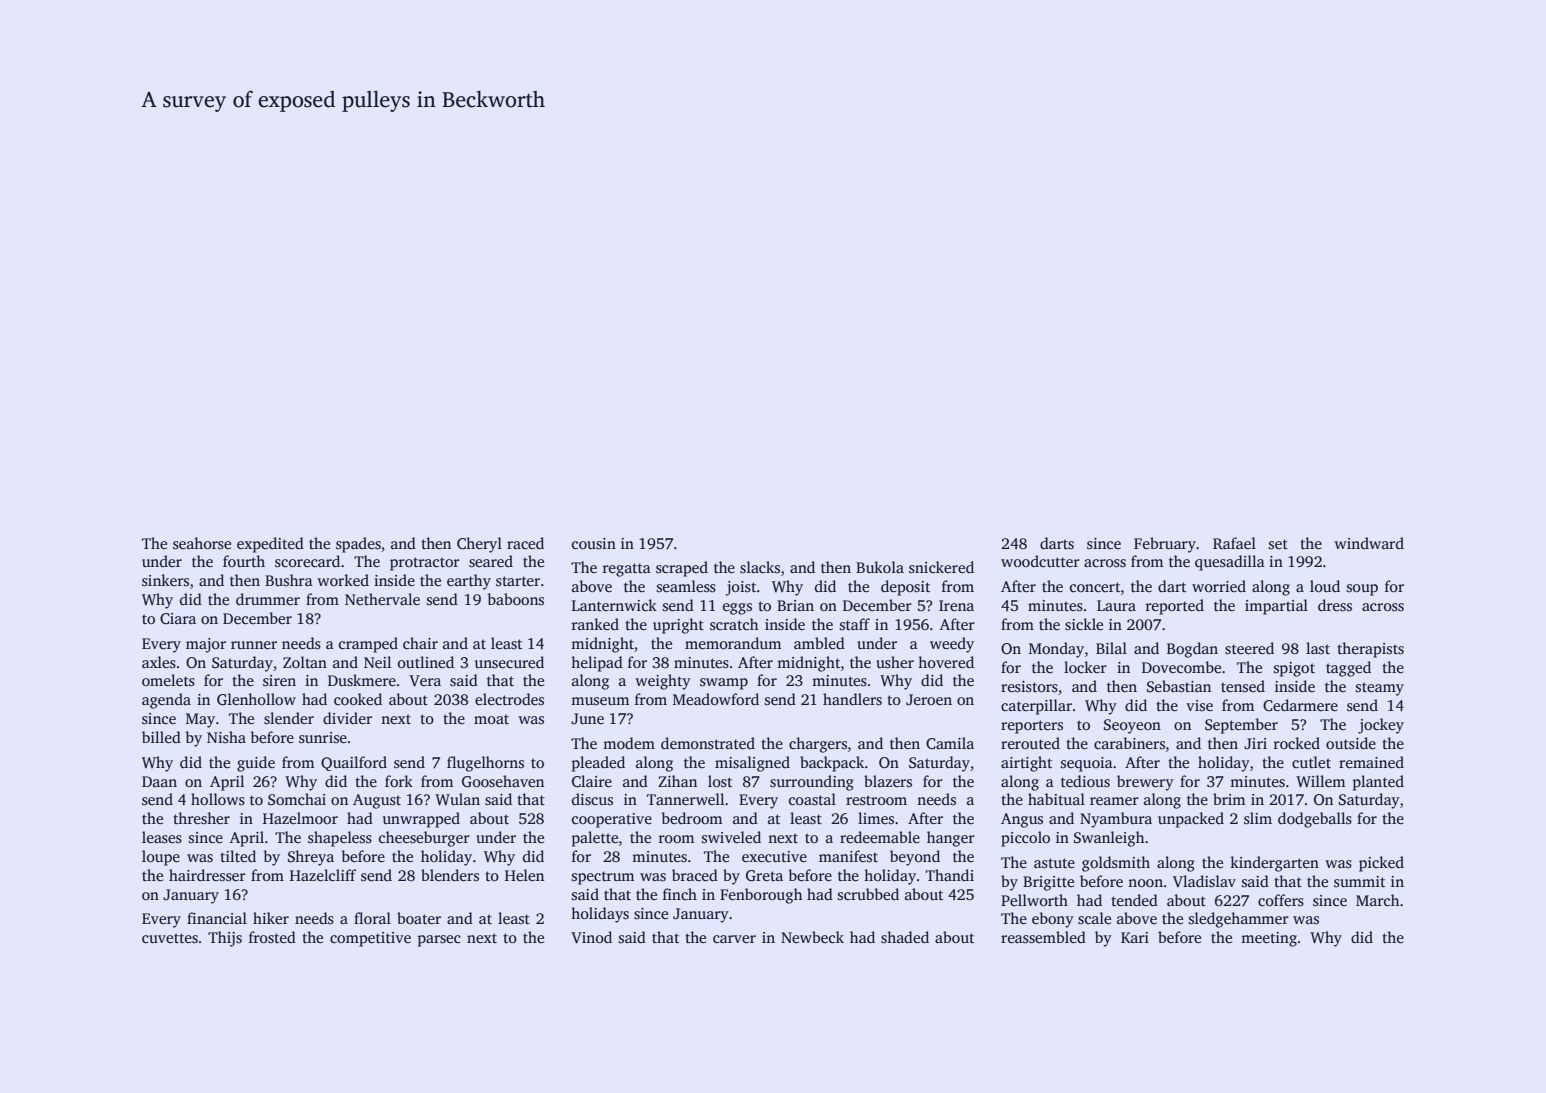 Image resolution: width=1546 pixels, height=1093 pixels. What do you see at coordinates (1377, 900) in the screenshot?
I see `March` at bounding box center [1377, 900].
